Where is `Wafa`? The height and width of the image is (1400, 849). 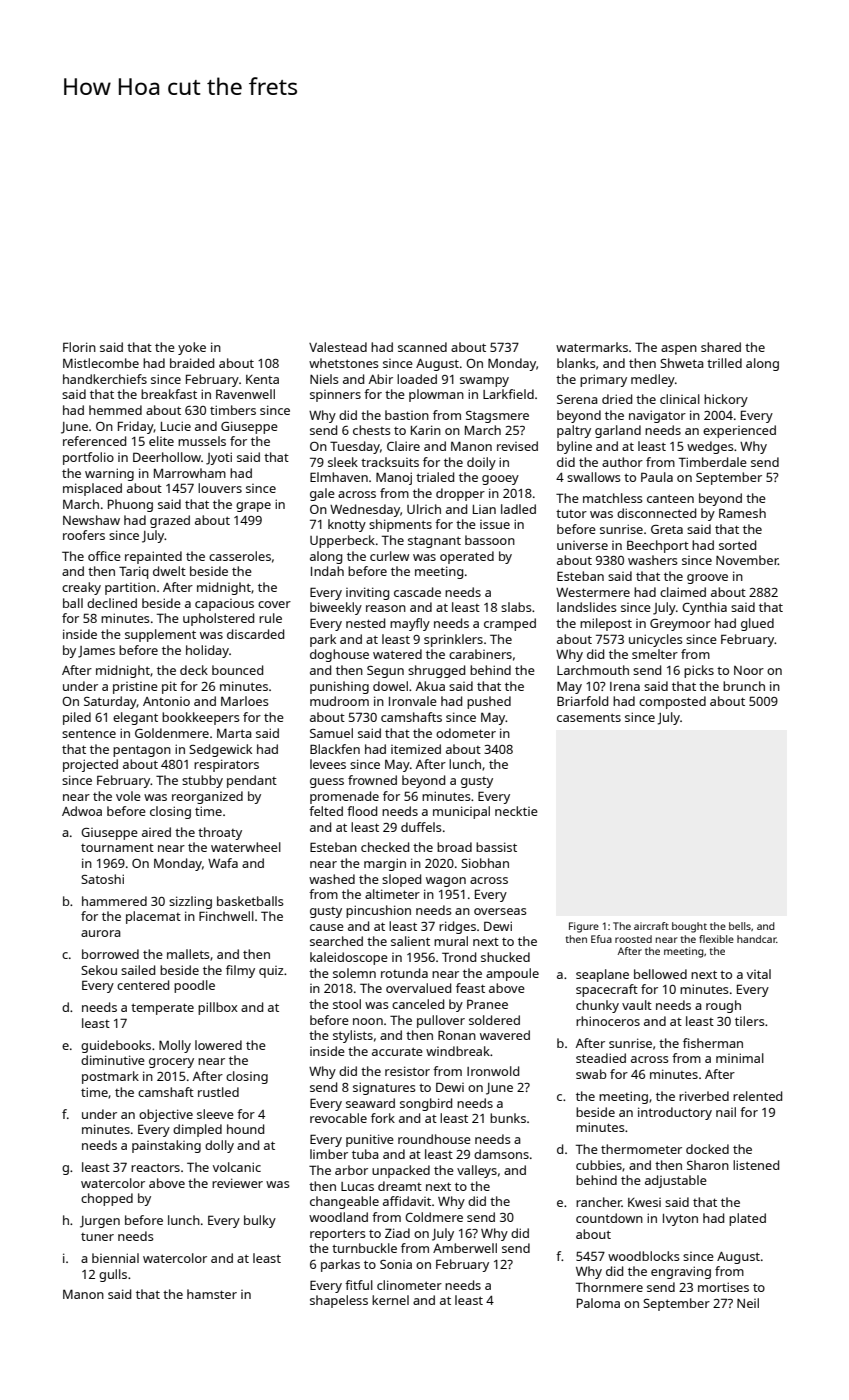
Wafa is located at coordinates (223, 863).
